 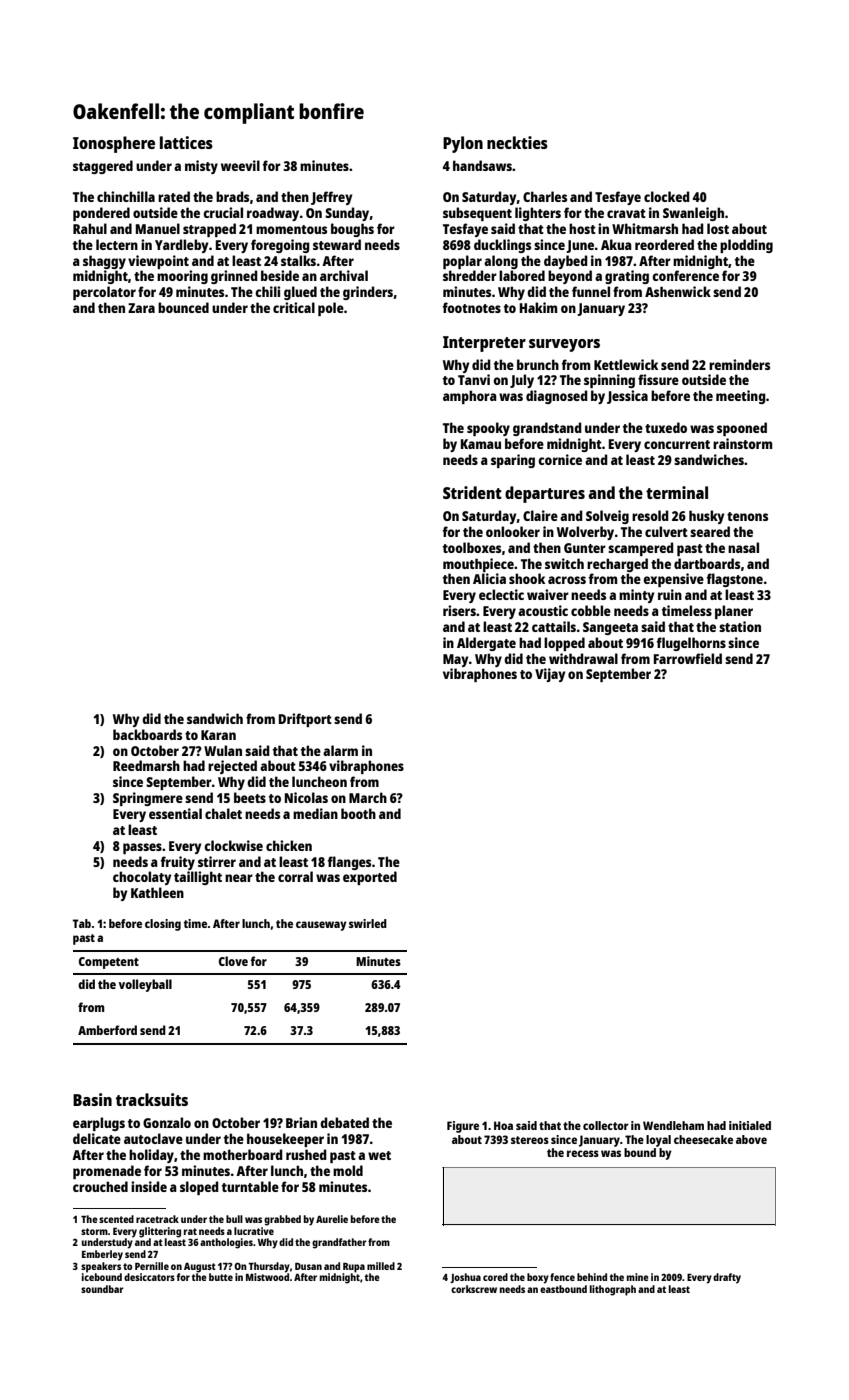 What do you see at coordinates (267, 1277) in the image?
I see `Mistwood` at bounding box center [267, 1277].
